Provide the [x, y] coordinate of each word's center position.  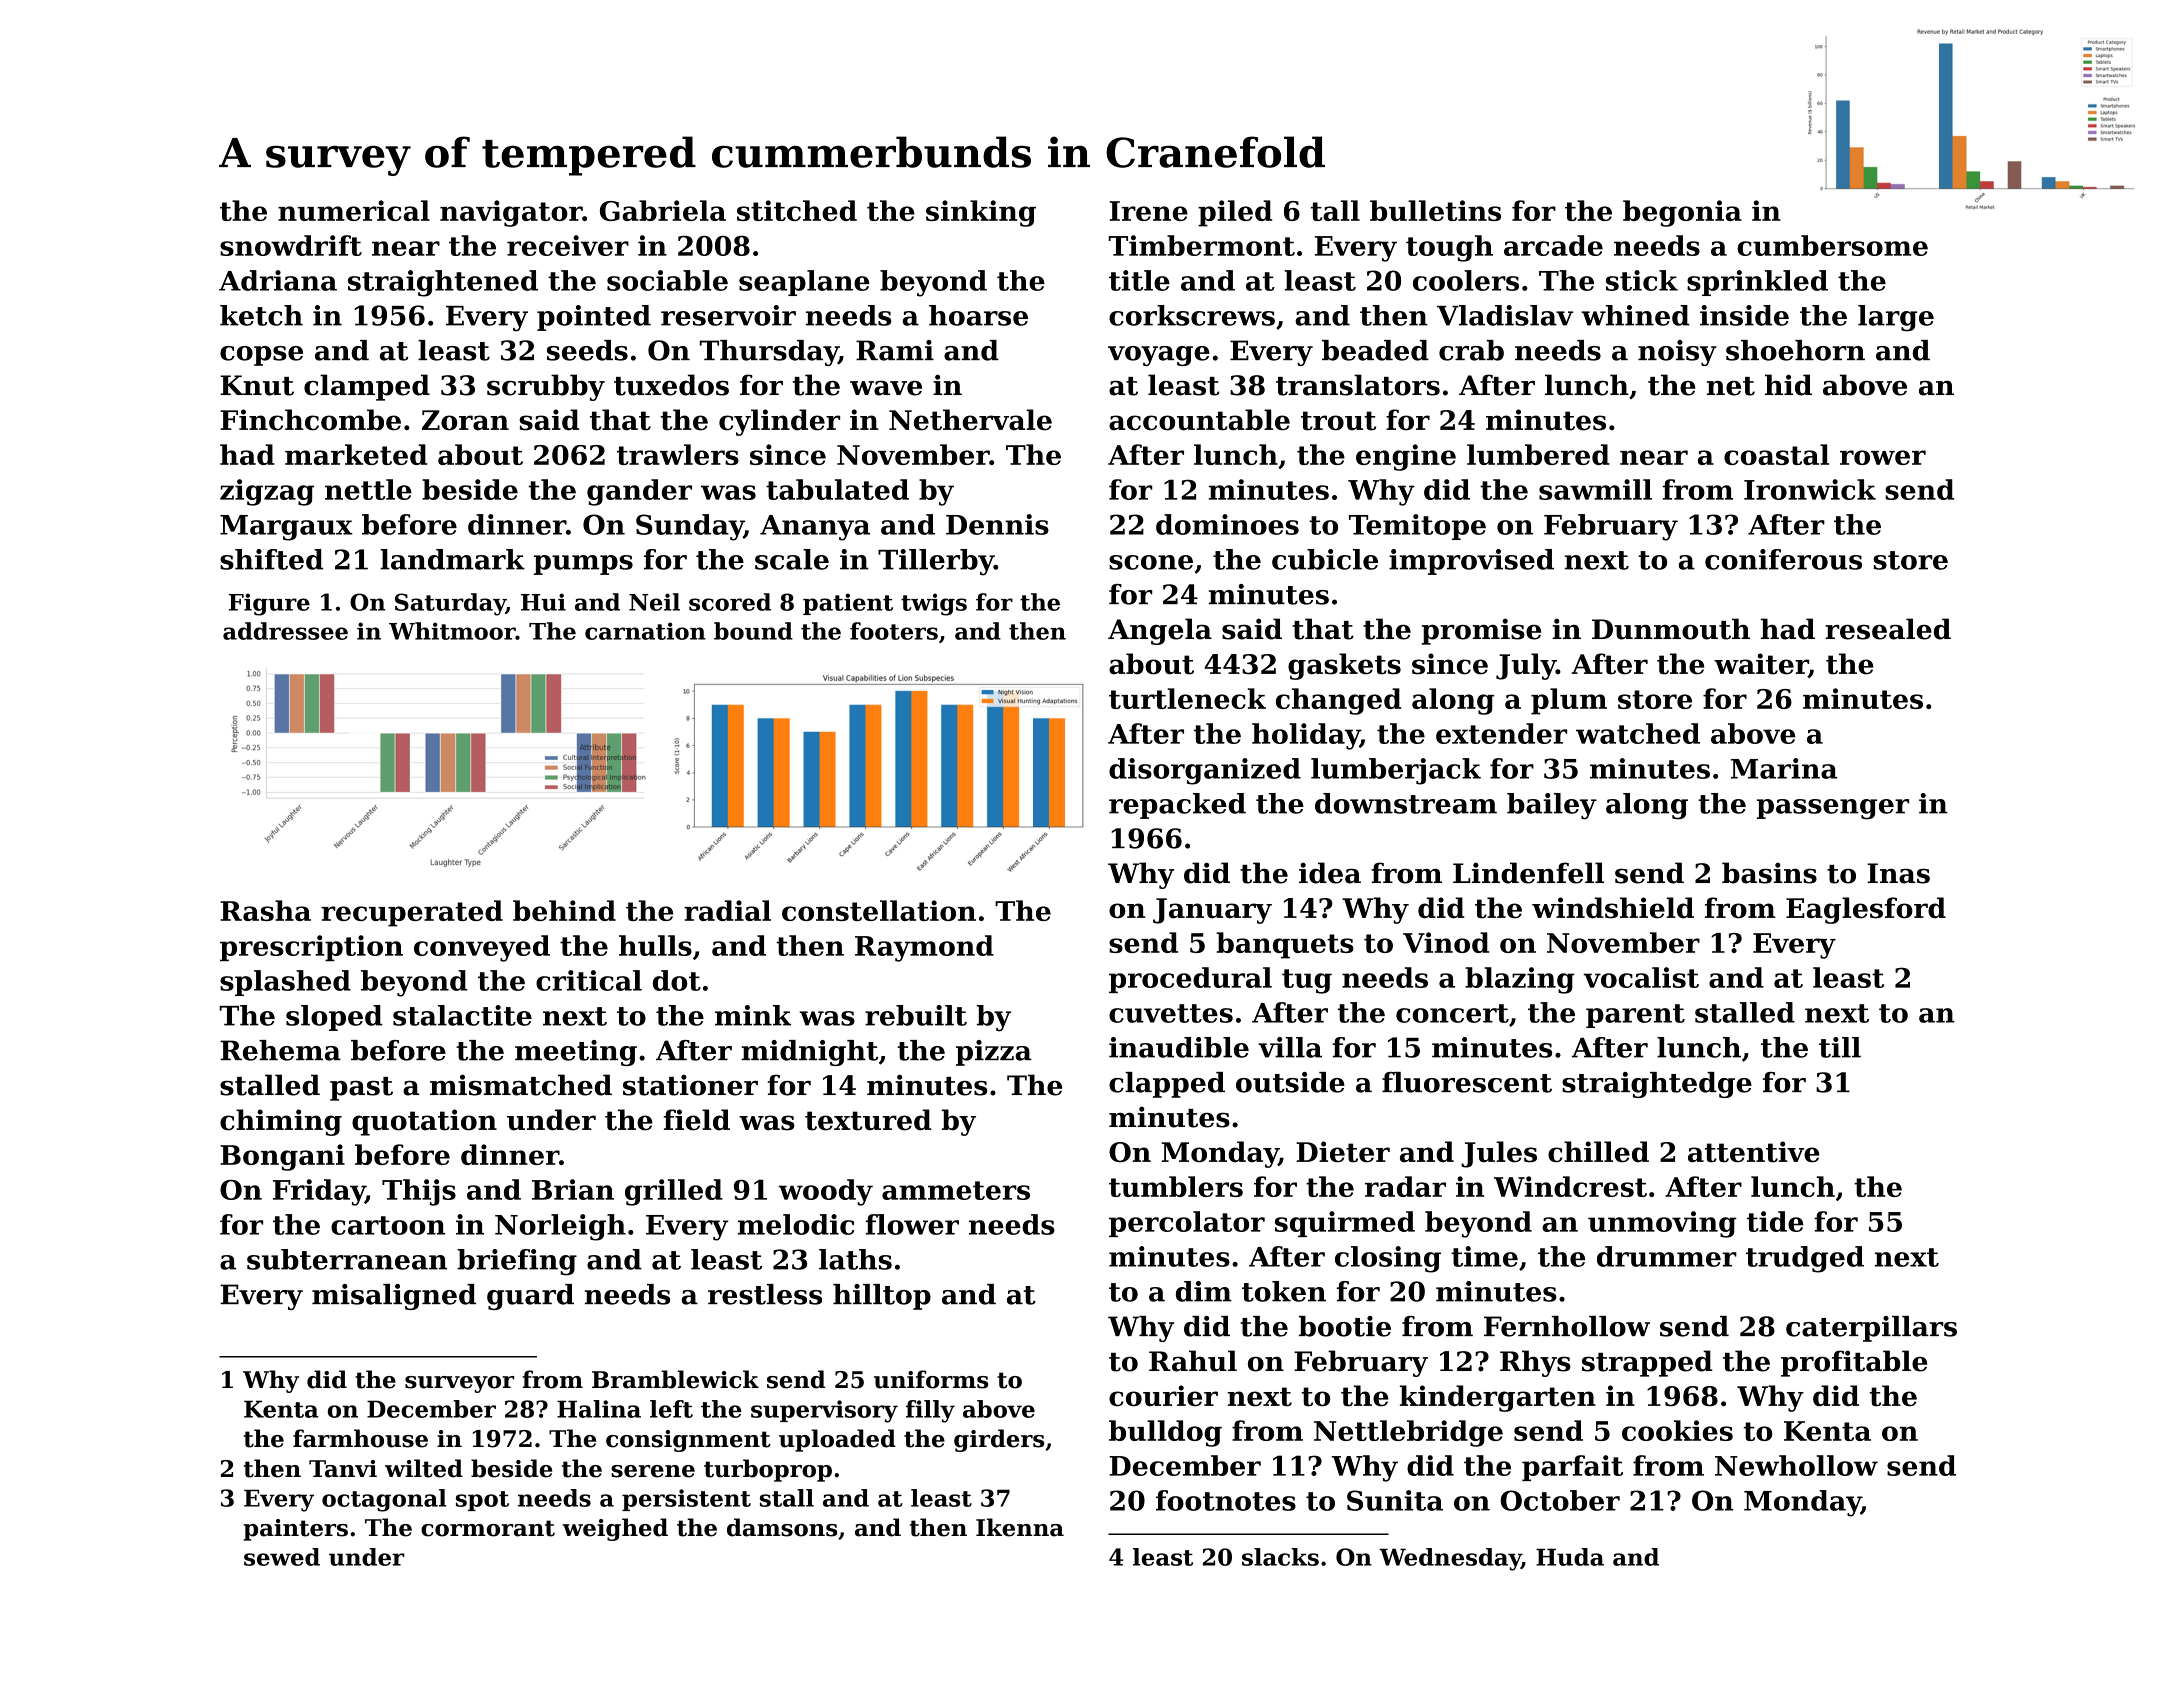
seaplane [804, 283]
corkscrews [1192, 315]
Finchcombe [310, 420]
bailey [1552, 806]
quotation [424, 1122]
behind [564, 910]
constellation [879, 910]
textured [868, 1120]
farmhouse [360, 1438]
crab [1471, 350]
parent [1635, 1016]
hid [1788, 385]
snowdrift [291, 245]
